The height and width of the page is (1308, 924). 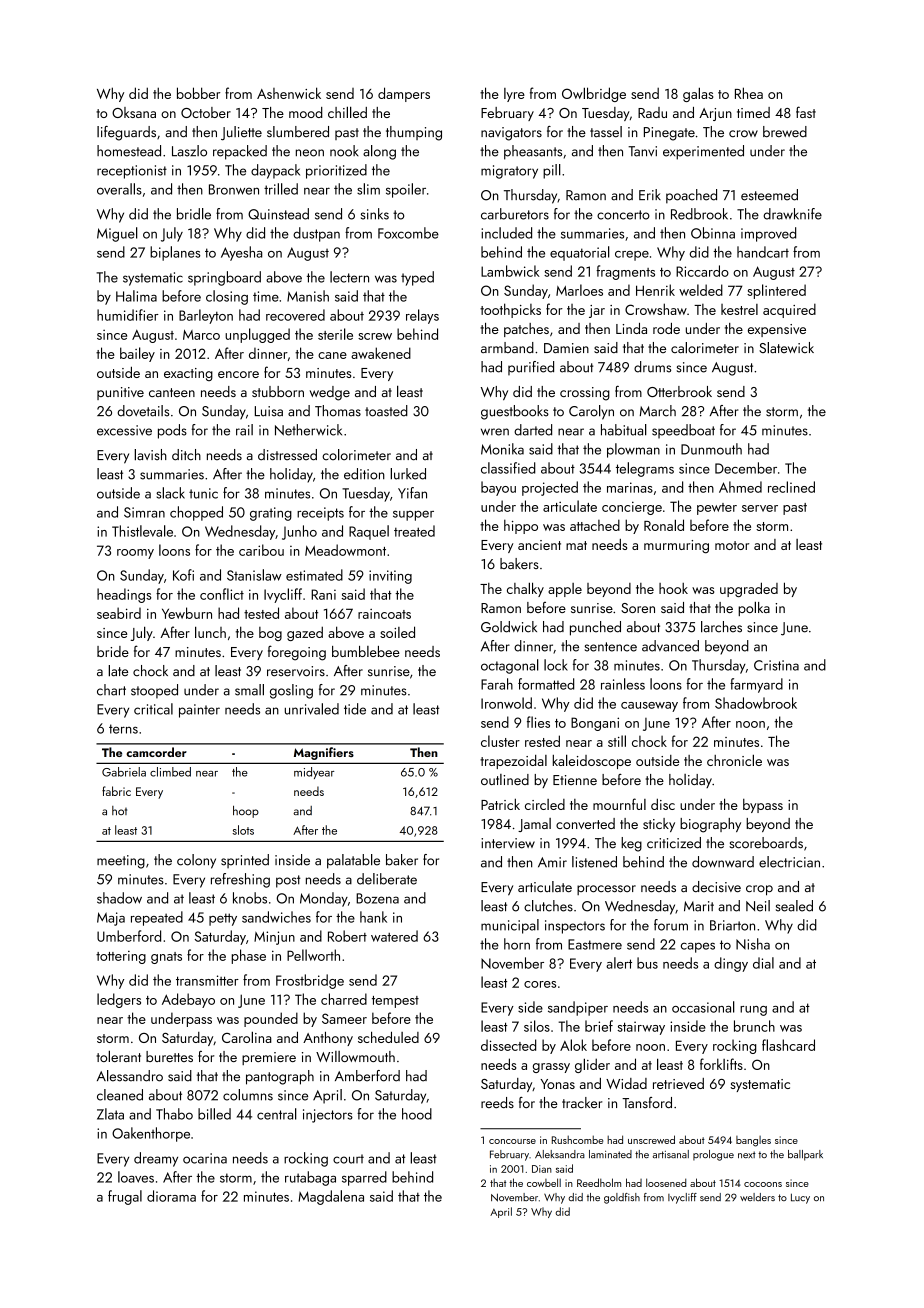 What do you see at coordinates (550, 488) in the page?
I see `projected` at bounding box center [550, 488].
